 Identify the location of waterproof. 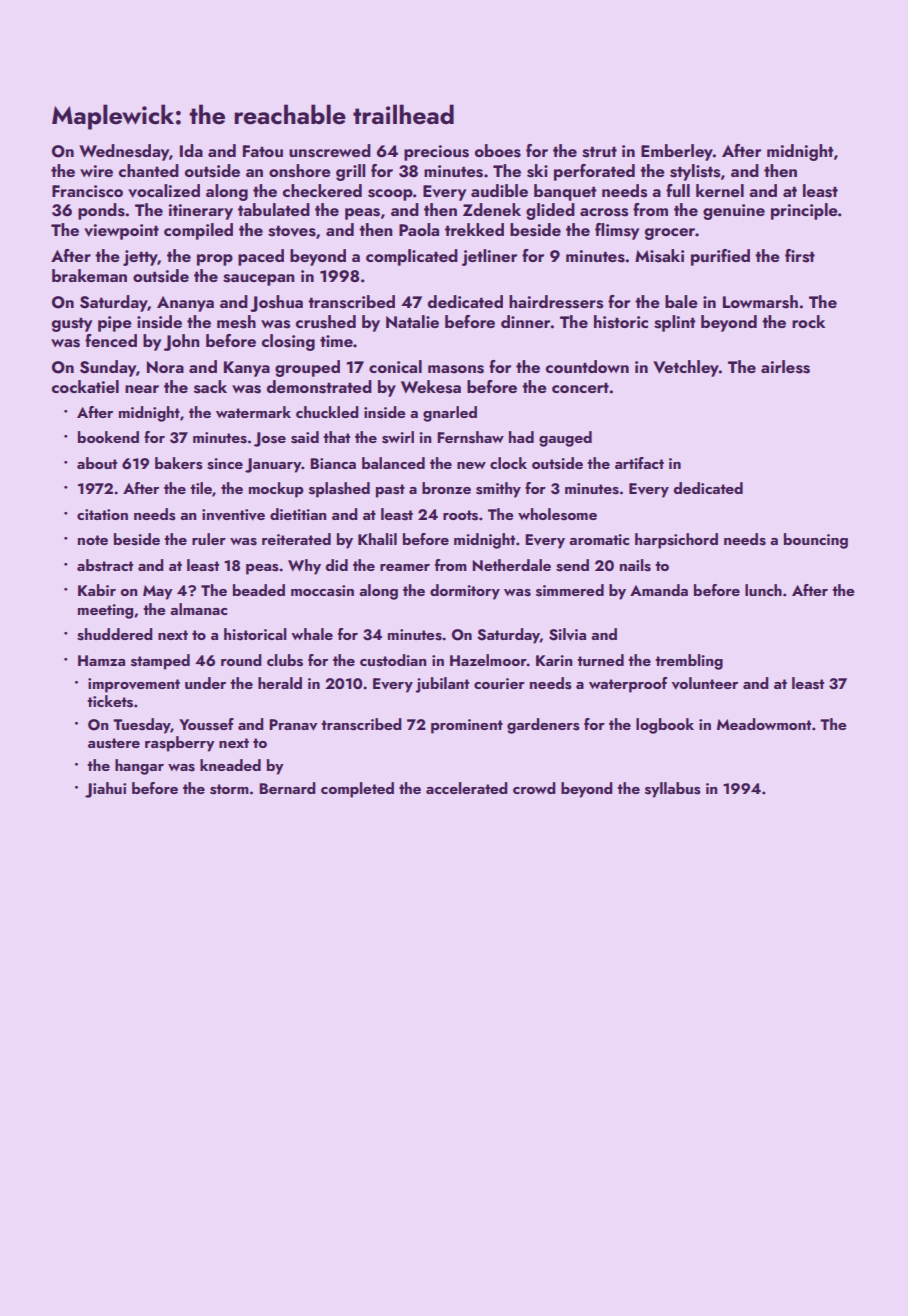
(628, 685).
